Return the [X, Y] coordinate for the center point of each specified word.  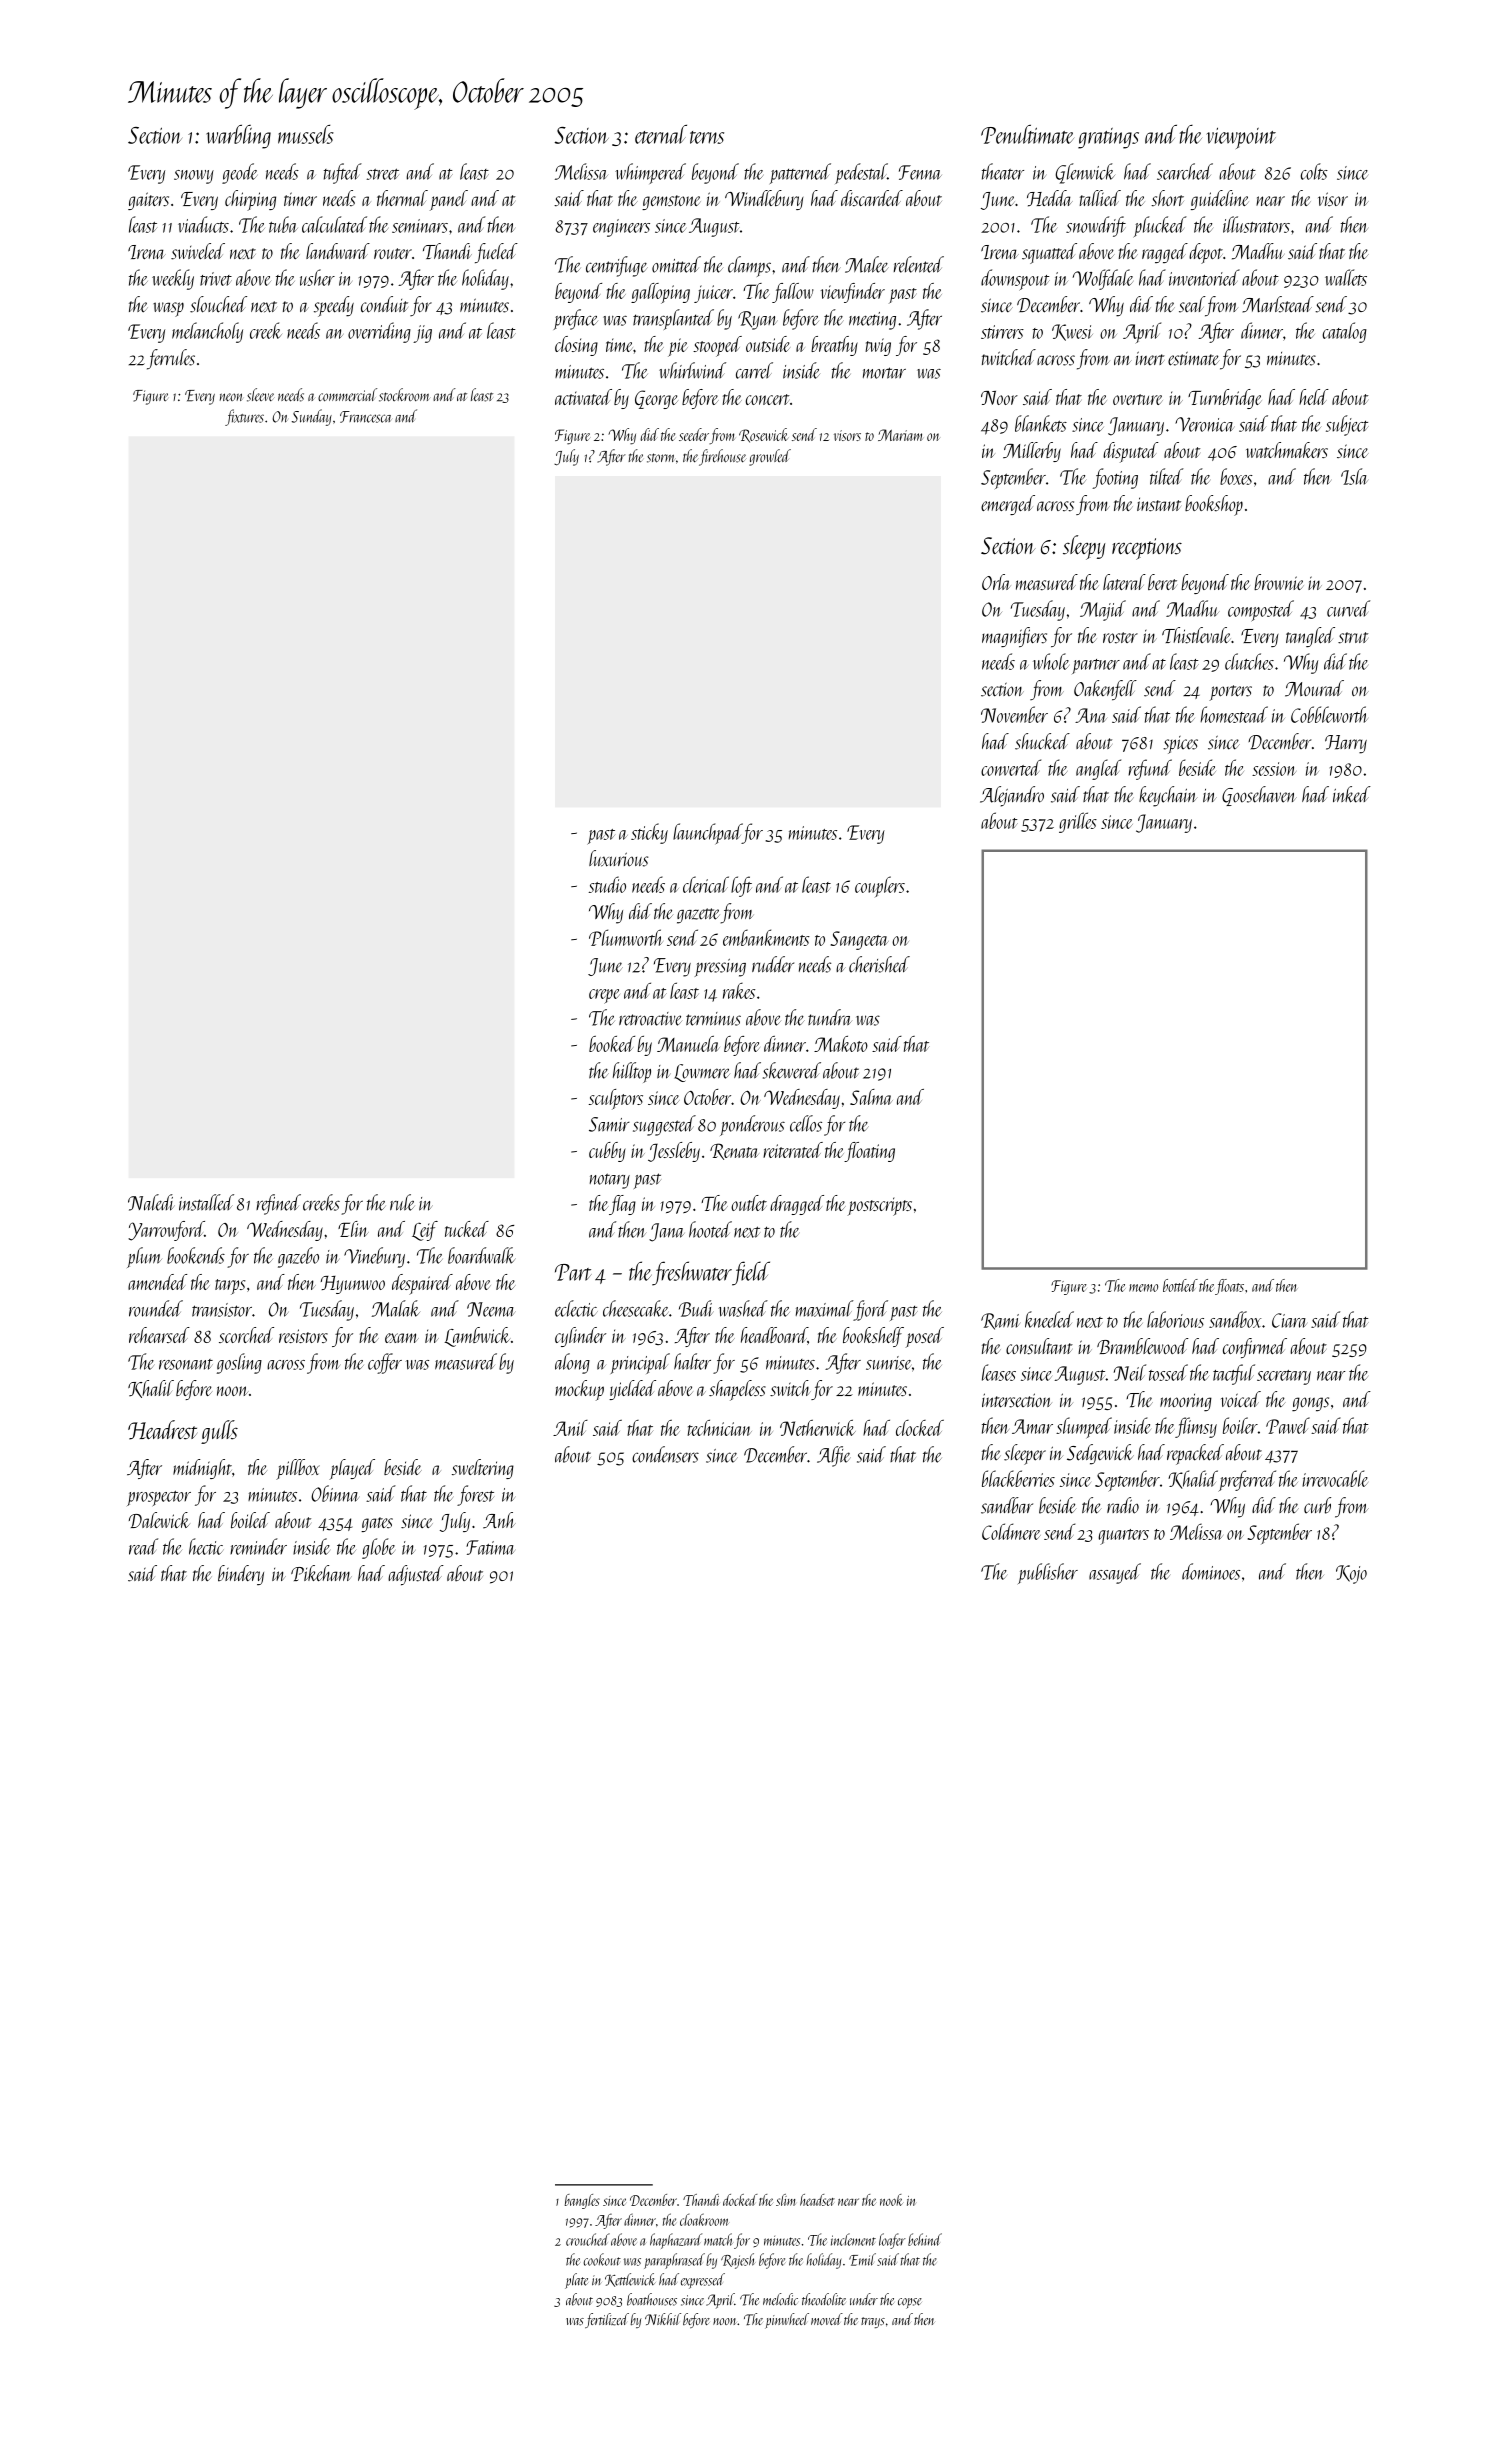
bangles [582, 2201]
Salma [871, 1097]
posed [924, 1337]
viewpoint [1241, 138]
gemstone [671, 202]
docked [740, 2200]
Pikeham [321, 1573]
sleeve [260, 395]
